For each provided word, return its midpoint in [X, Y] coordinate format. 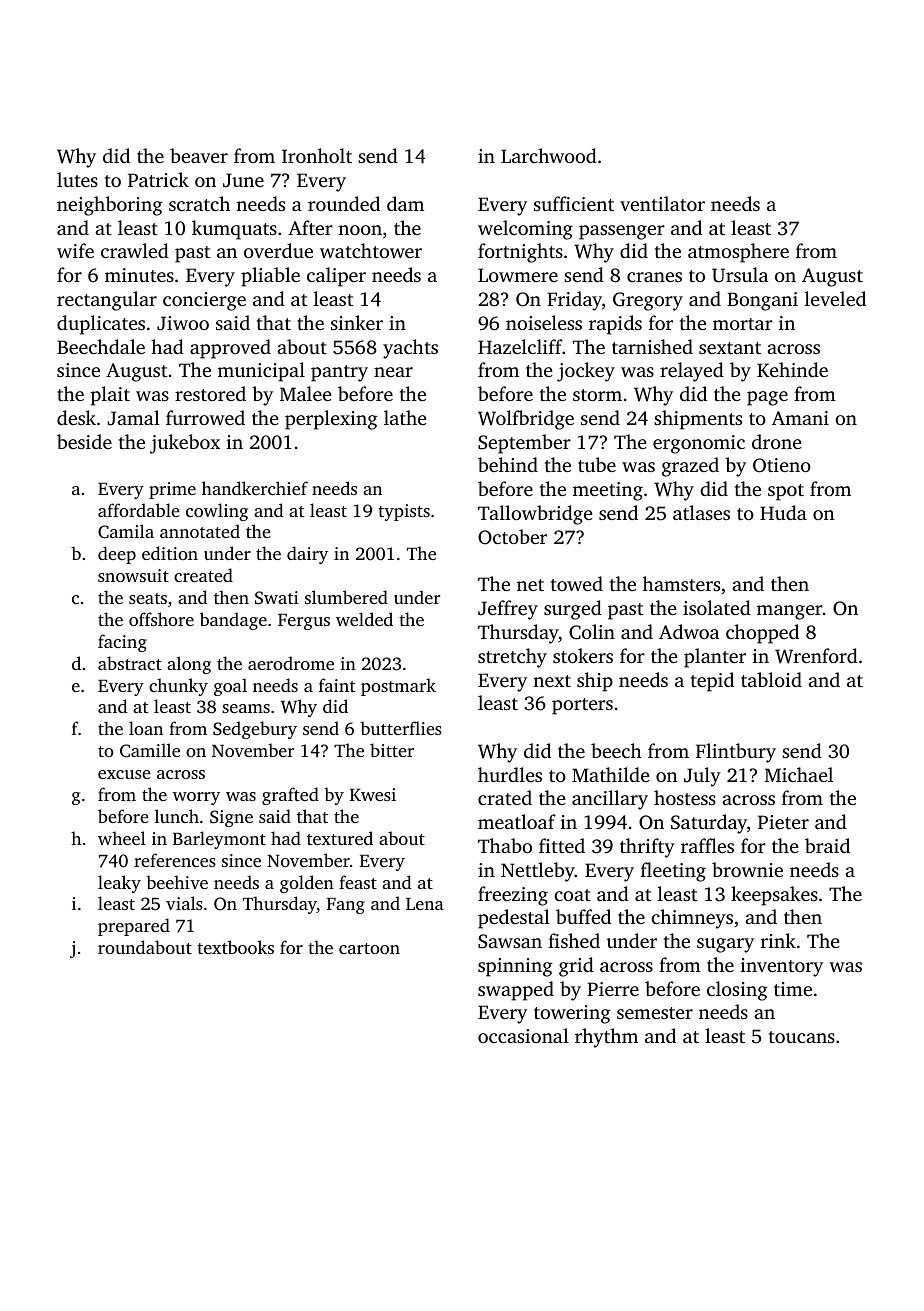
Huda [783, 512]
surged [573, 610]
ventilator [662, 203]
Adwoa [689, 631]
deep [117, 555]
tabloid [771, 679]
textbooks [235, 947]
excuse [124, 774]
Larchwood [549, 155]
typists [404, 512]
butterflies [401, 728]
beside [84, 441]
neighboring [109, 206]
